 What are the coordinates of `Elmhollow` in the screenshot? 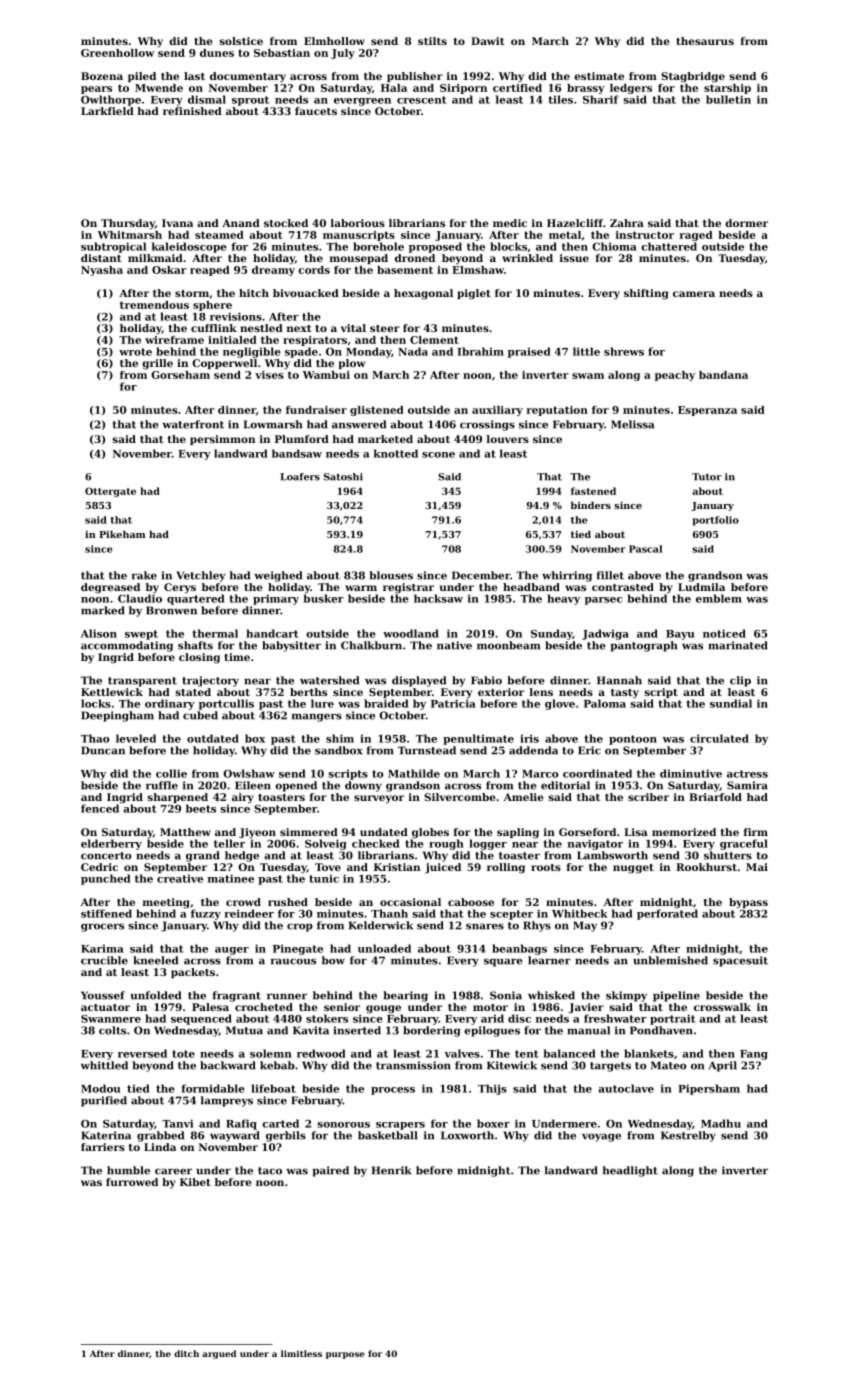 It's located at (334, 41).
